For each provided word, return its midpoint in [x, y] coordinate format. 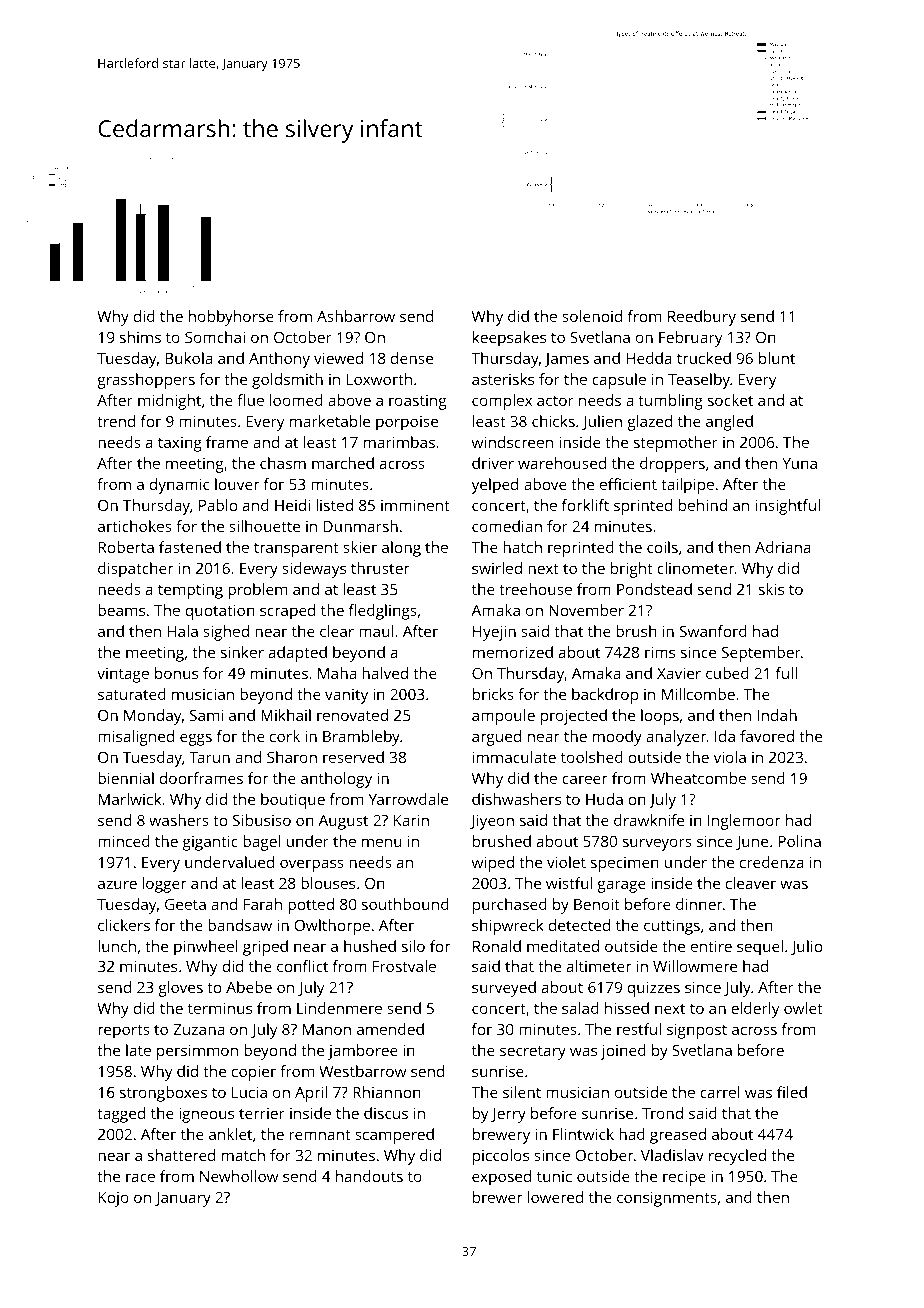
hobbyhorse [231, 318]
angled [729, 423]
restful [639, 1029]
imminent [415, 505]
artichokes [135, 526]
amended [390, 1029]
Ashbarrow [356, 316]
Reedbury [702, 318]
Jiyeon [492, 822]
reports [124, 1032]
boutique [293, 801]
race [140, 1177]
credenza [772, 862]
